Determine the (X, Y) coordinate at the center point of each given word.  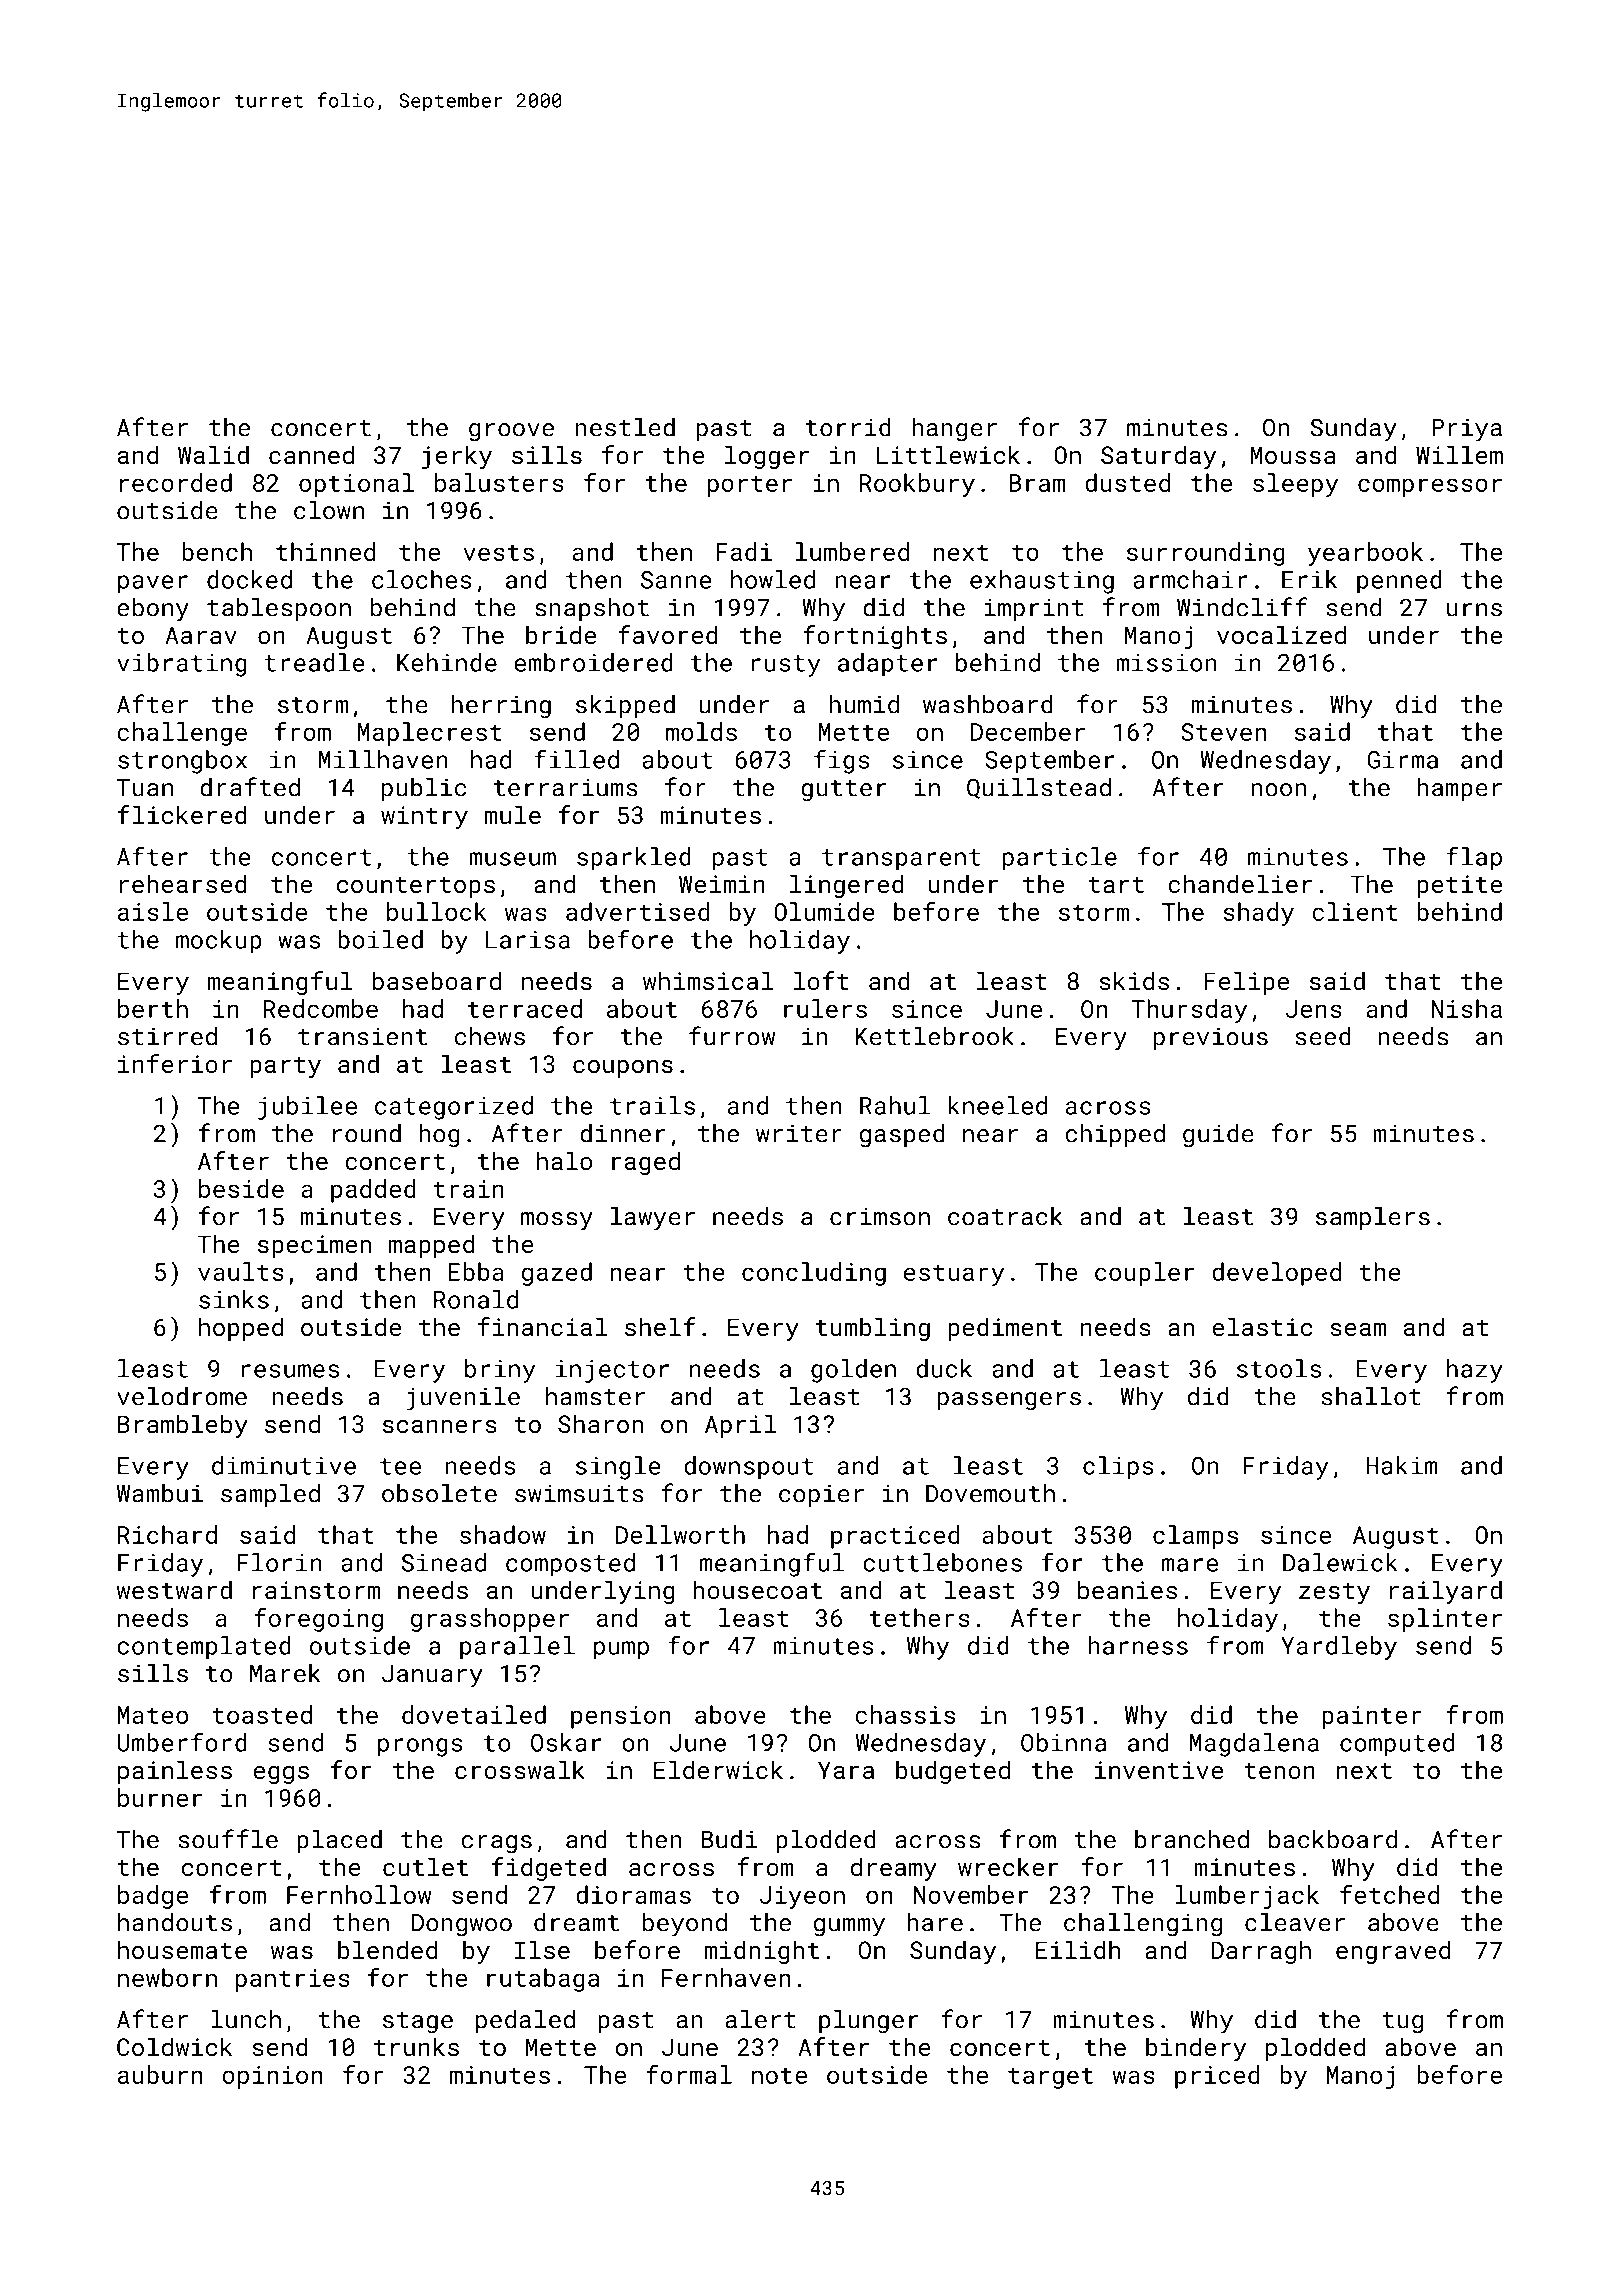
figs (842, 761)
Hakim (1402, 1465)
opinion (272, 2077)
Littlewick (948, 454)
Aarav (201, 635)
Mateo (153, 1715)
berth (153, 1008)
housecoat (757, 1589)
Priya (1467, 430)
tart (1116, 885)
